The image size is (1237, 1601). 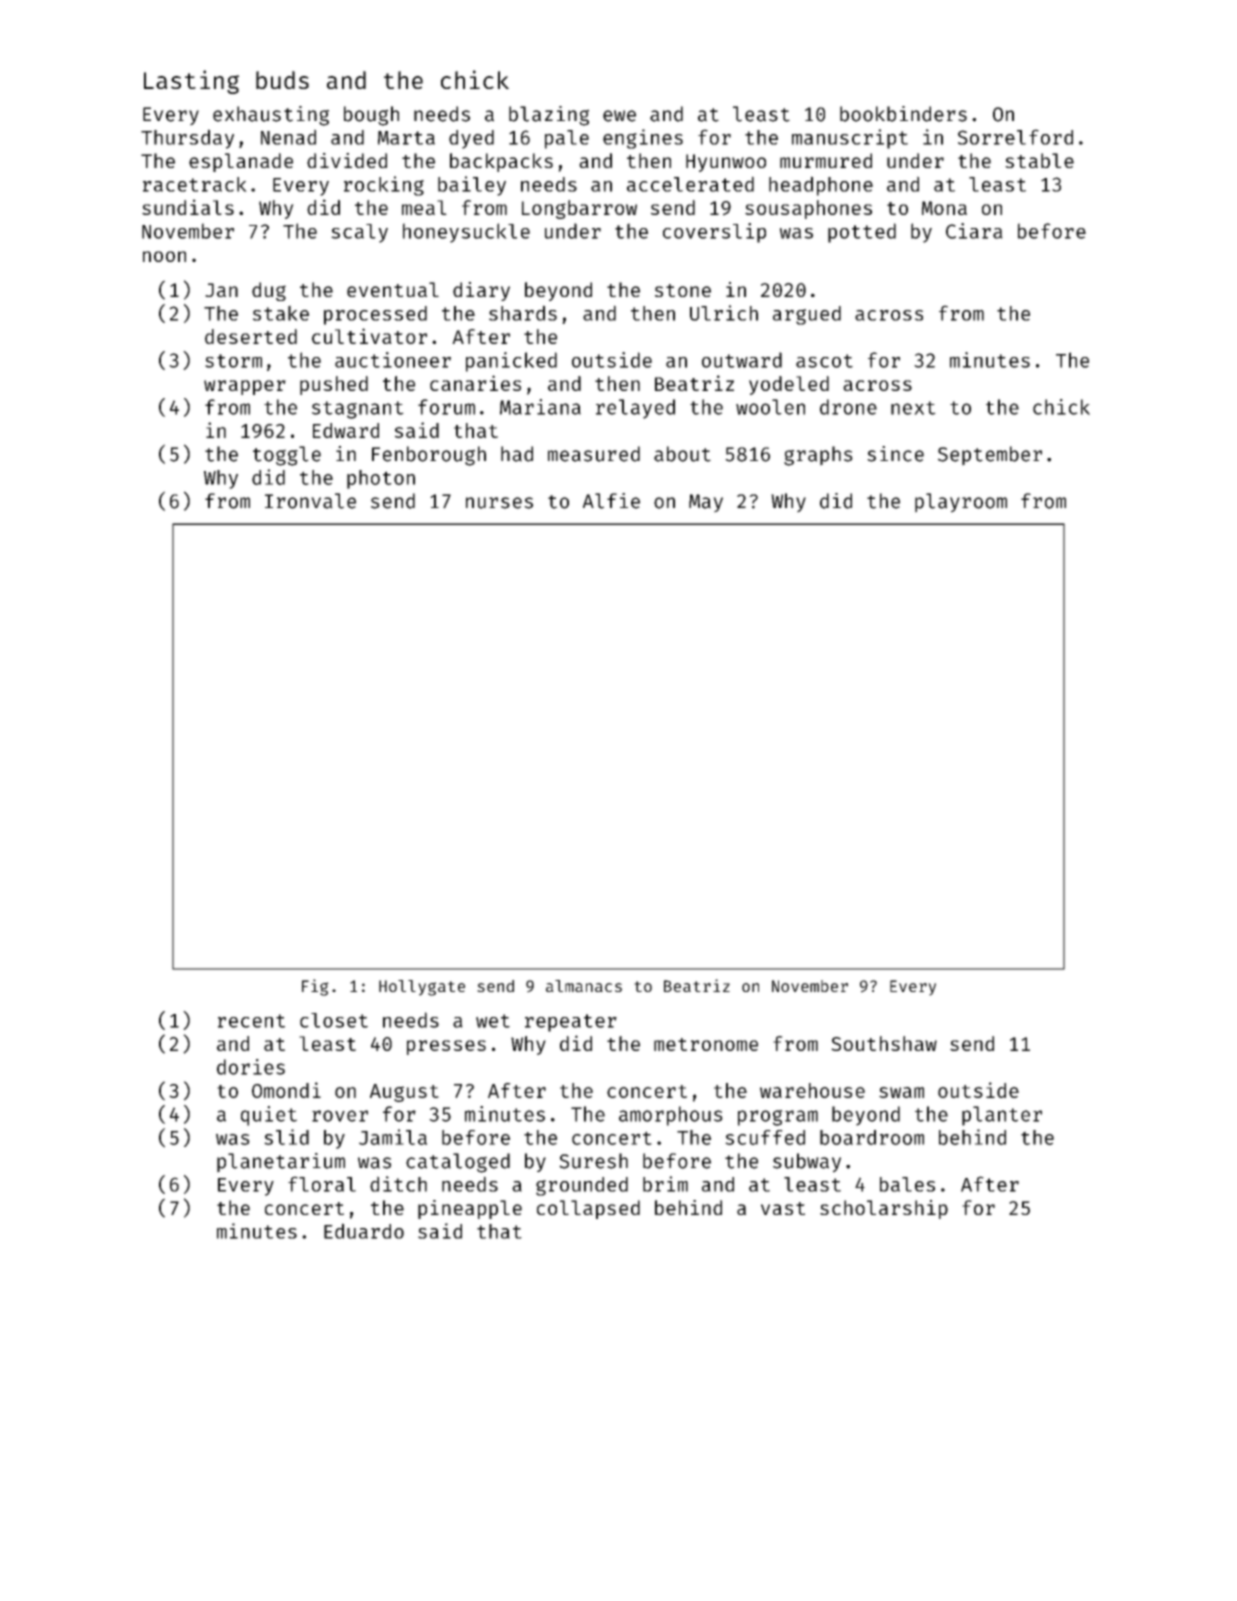 I want to click on deserted, so click(x=251, y=336).
